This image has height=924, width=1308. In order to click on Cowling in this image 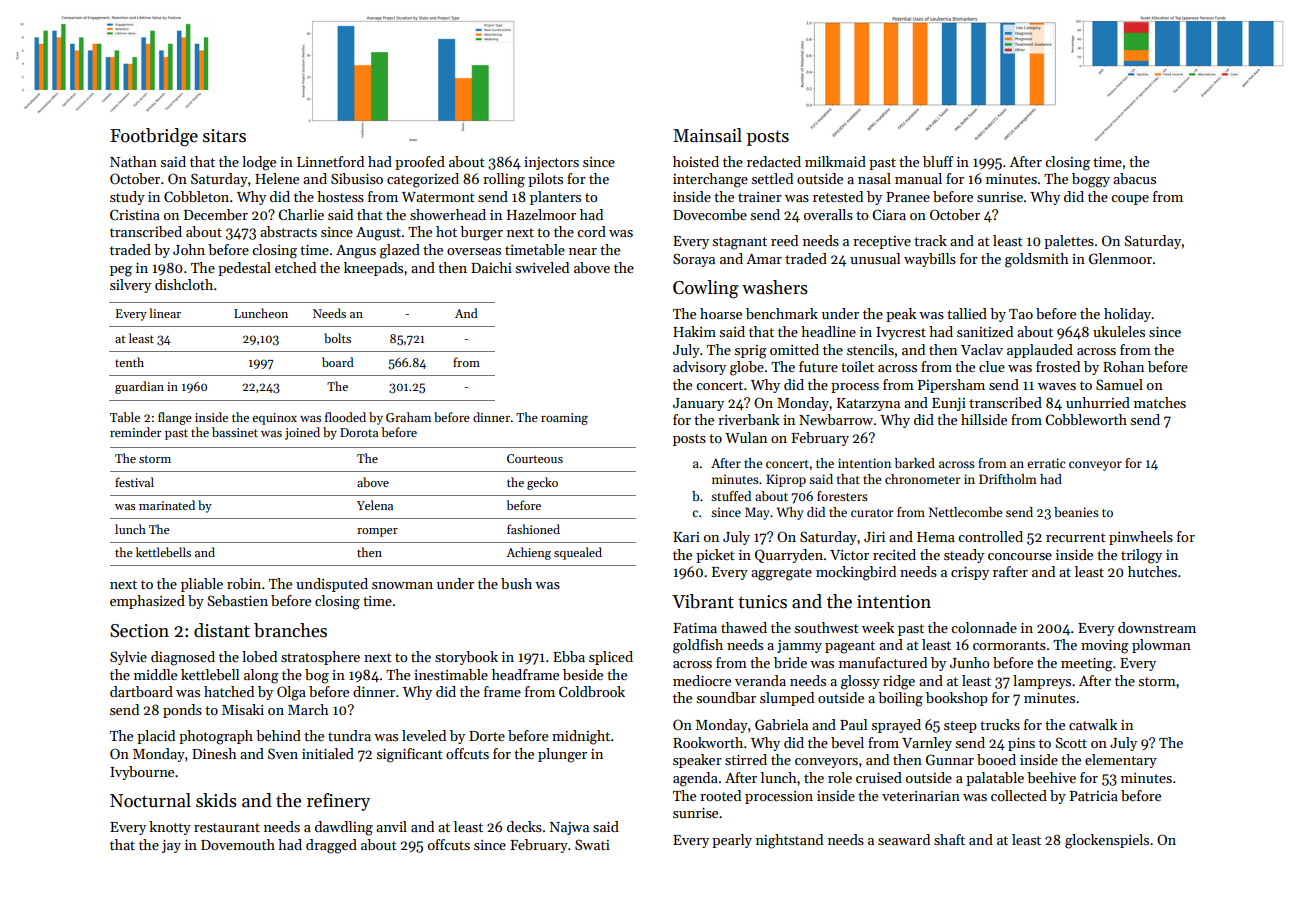, I will do `click(706, 289)`.
